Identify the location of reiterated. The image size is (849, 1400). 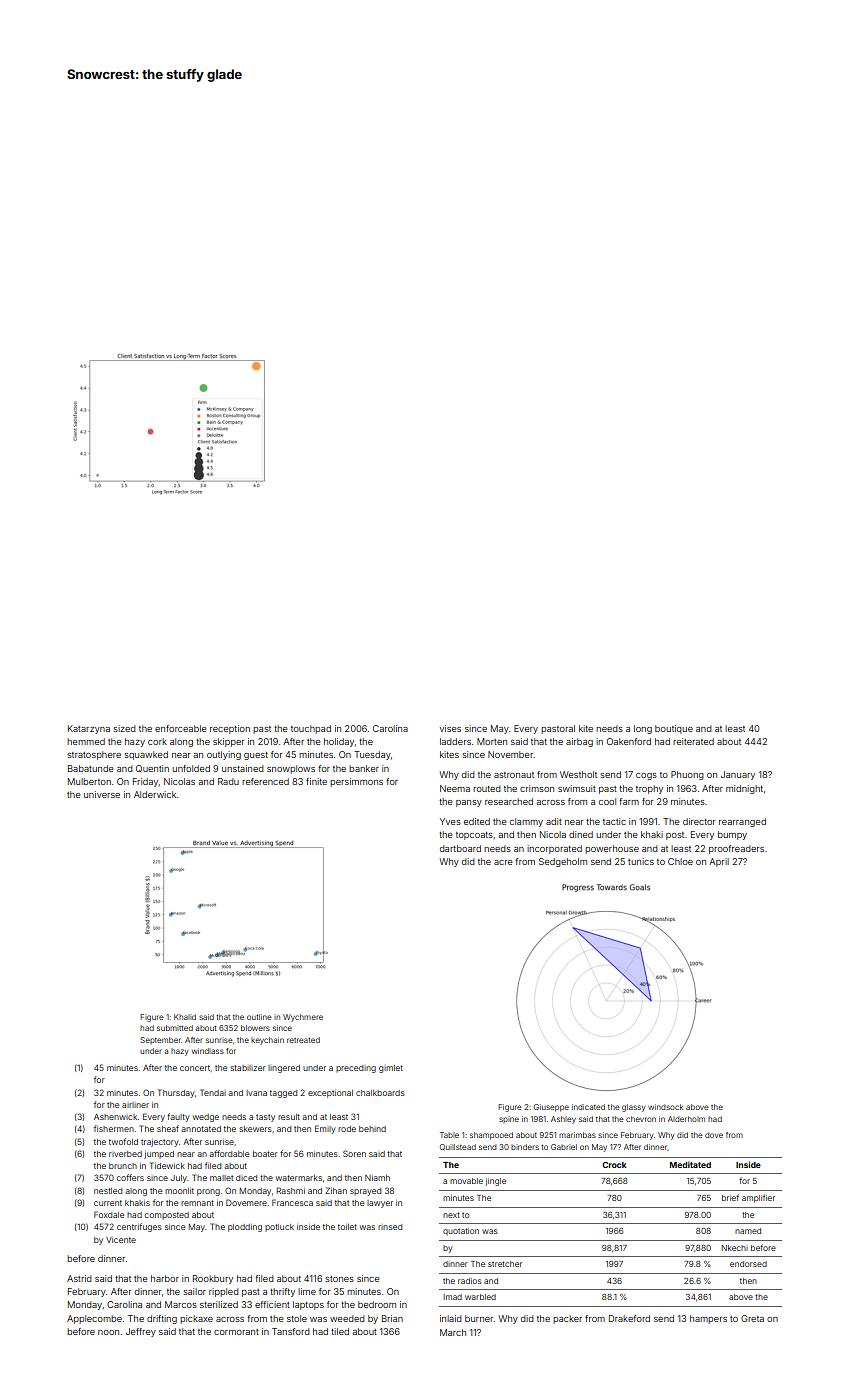
(693, 741).
